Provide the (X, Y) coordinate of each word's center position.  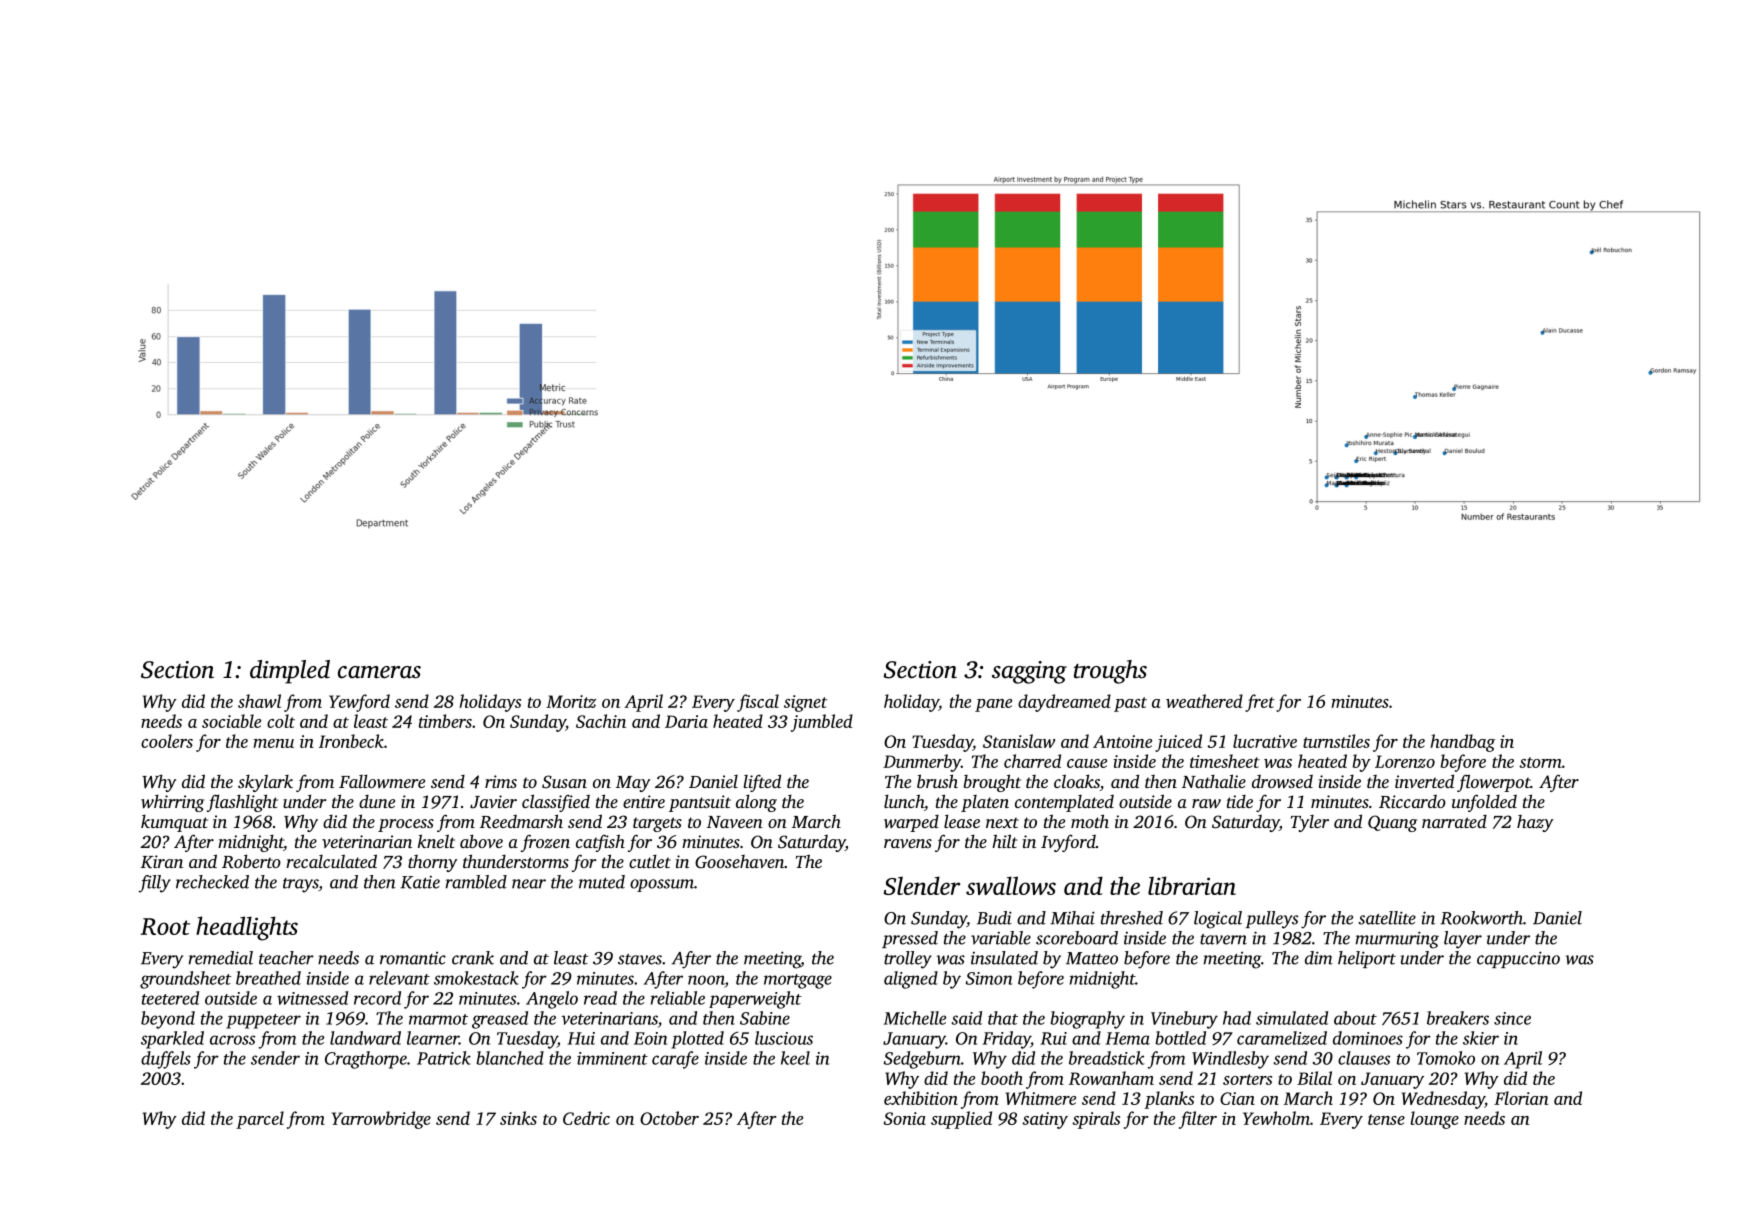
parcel (260, 1120)
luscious (784, 1038)
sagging (1029, 672)
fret (1260, 703)
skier (1481, 1038)
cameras (379, 672)
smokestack (476, 978)
